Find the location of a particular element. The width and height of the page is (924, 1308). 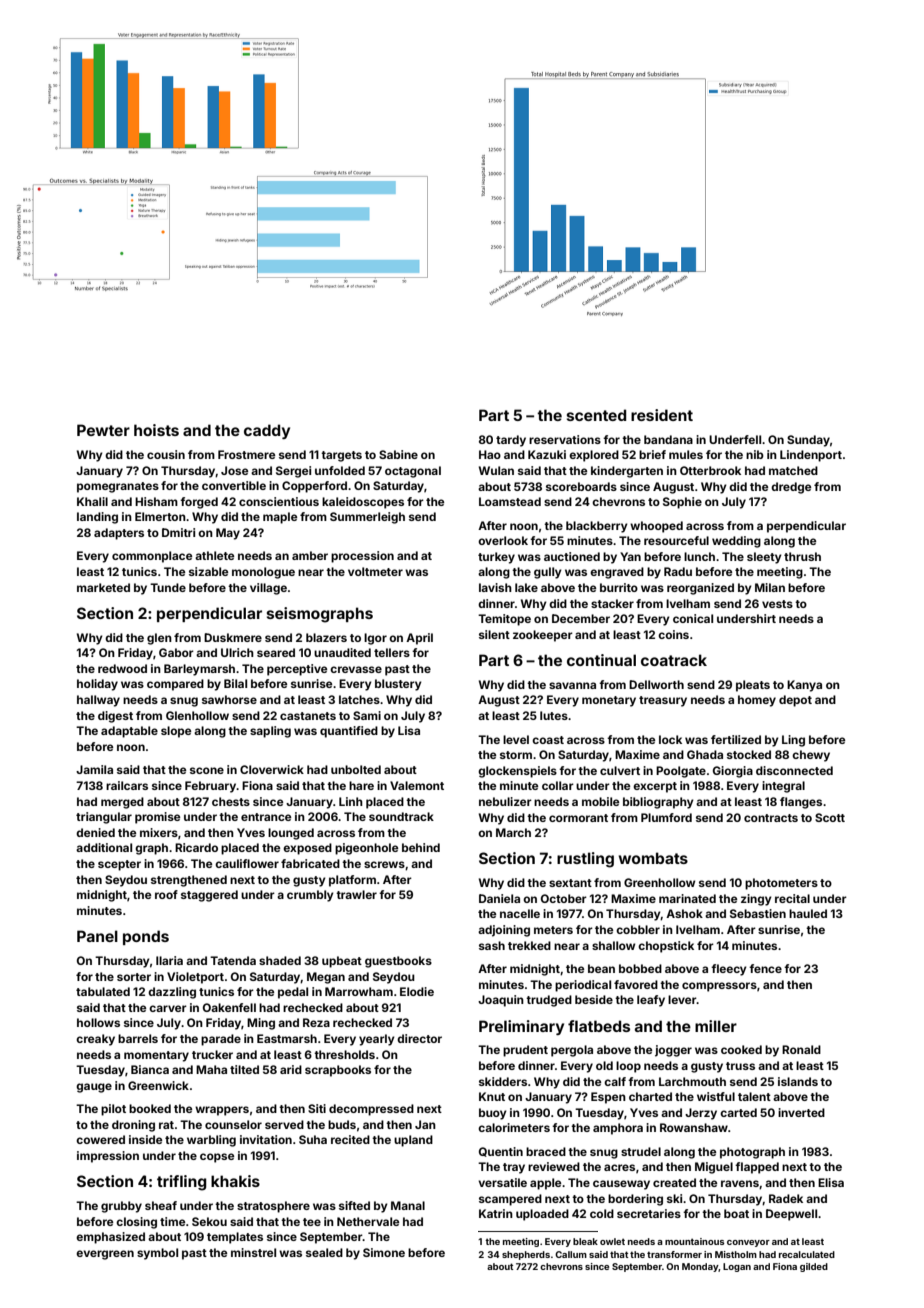

Lindenport is located at coordinates (811, 456).
